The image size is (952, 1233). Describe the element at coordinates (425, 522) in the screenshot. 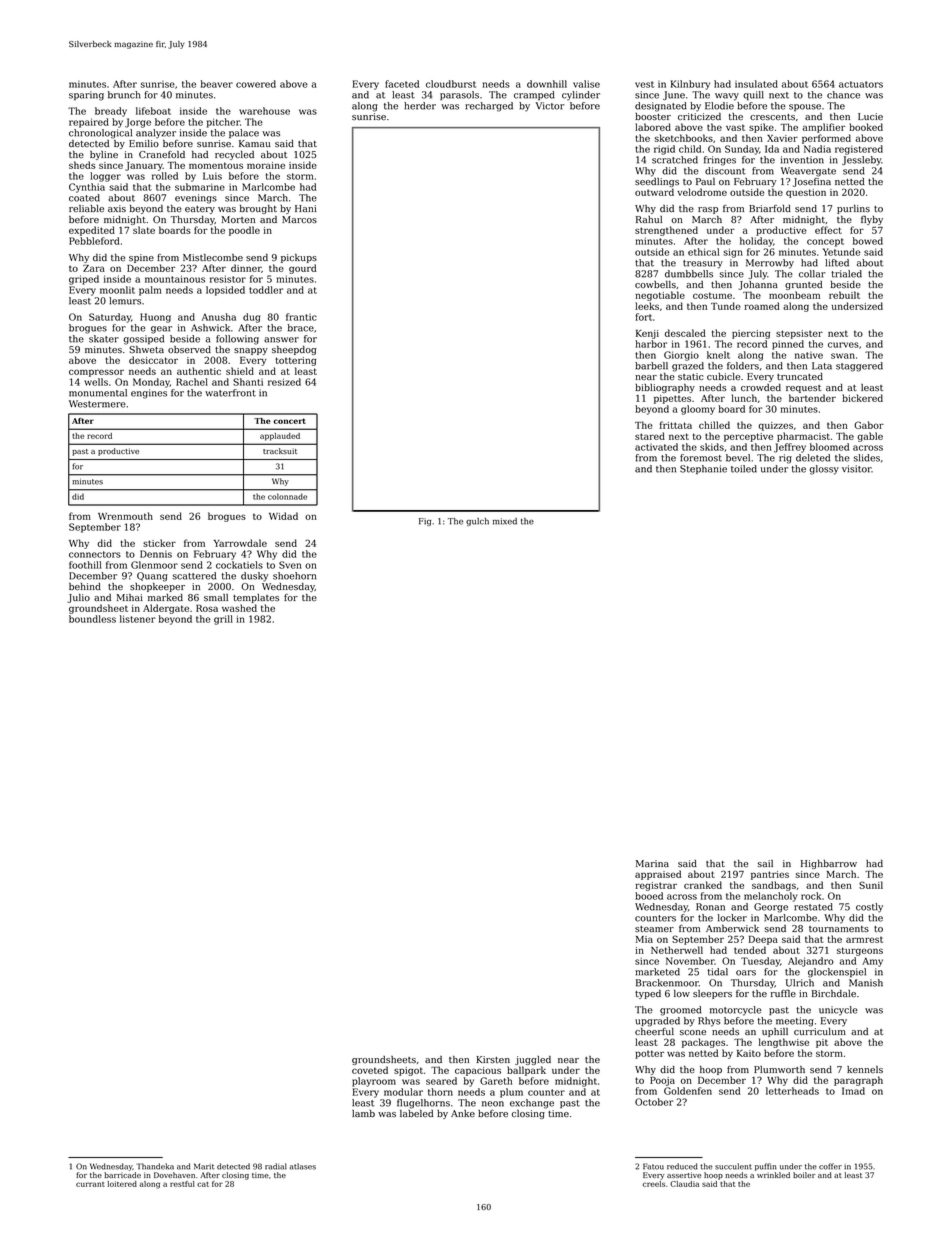

I see `Fig` at that location.
